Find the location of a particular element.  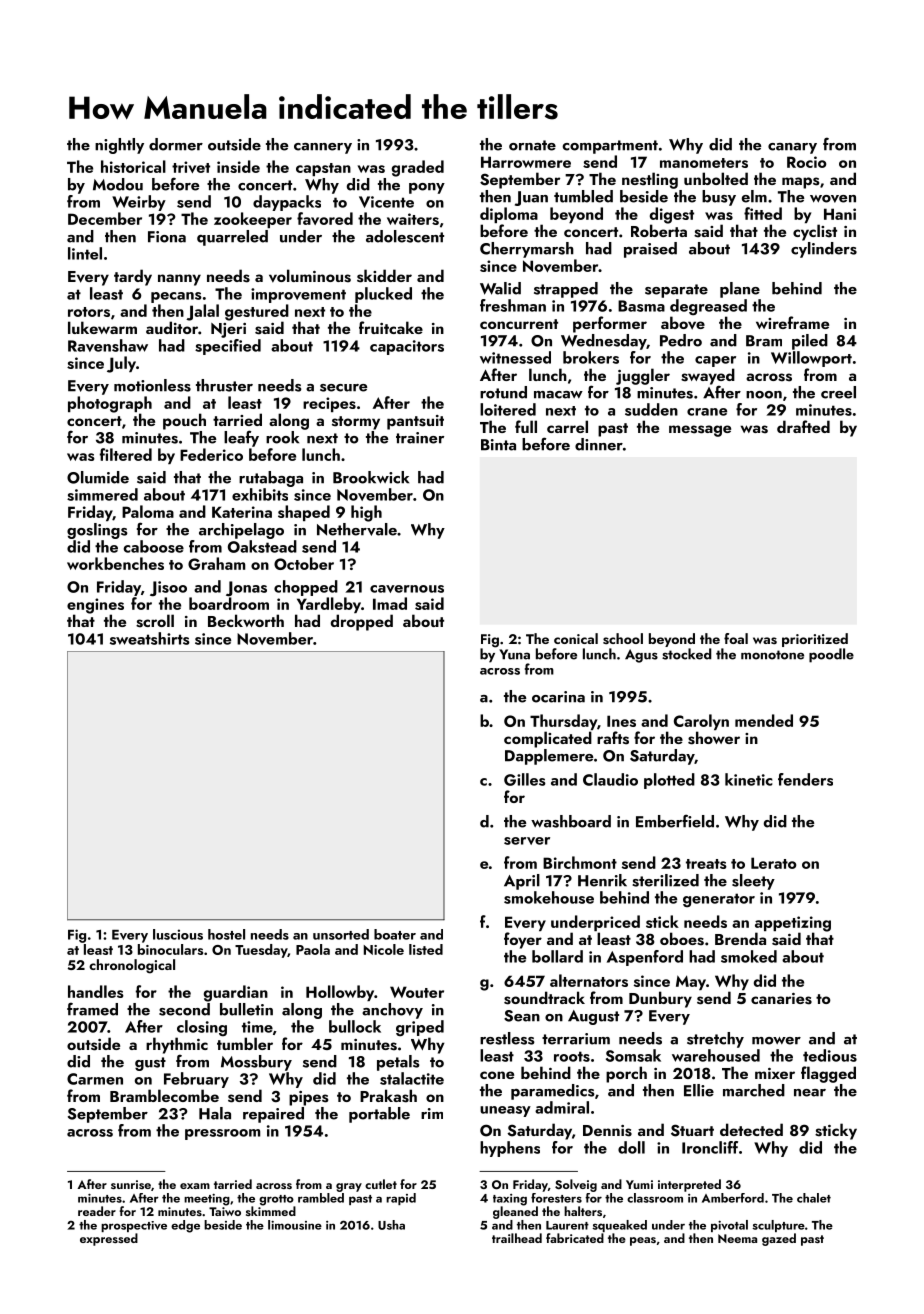

sterilized is located at coordinates (665, 880).
